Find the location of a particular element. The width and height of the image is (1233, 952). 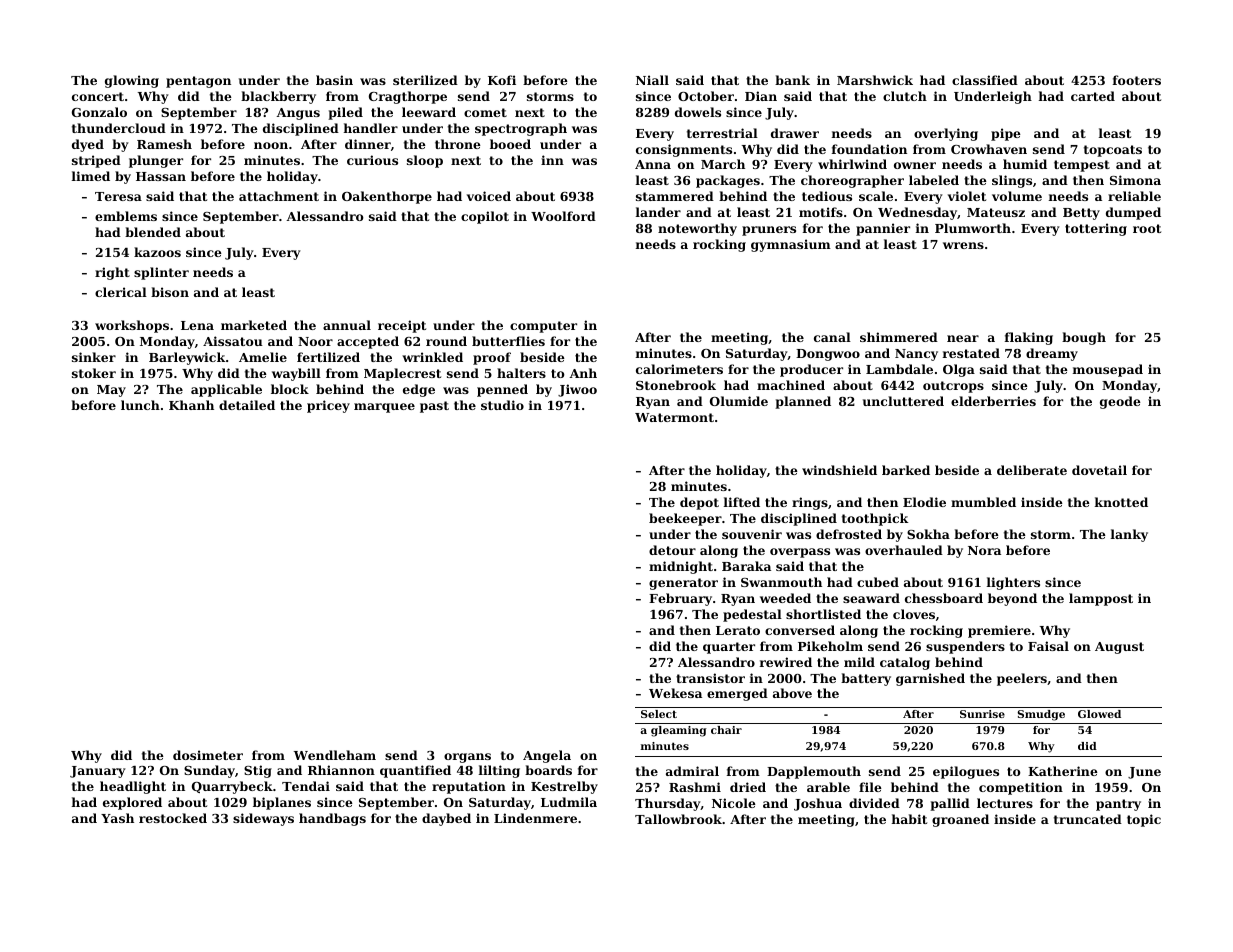

Tallowbrook is located at coordinates (678, 819).
